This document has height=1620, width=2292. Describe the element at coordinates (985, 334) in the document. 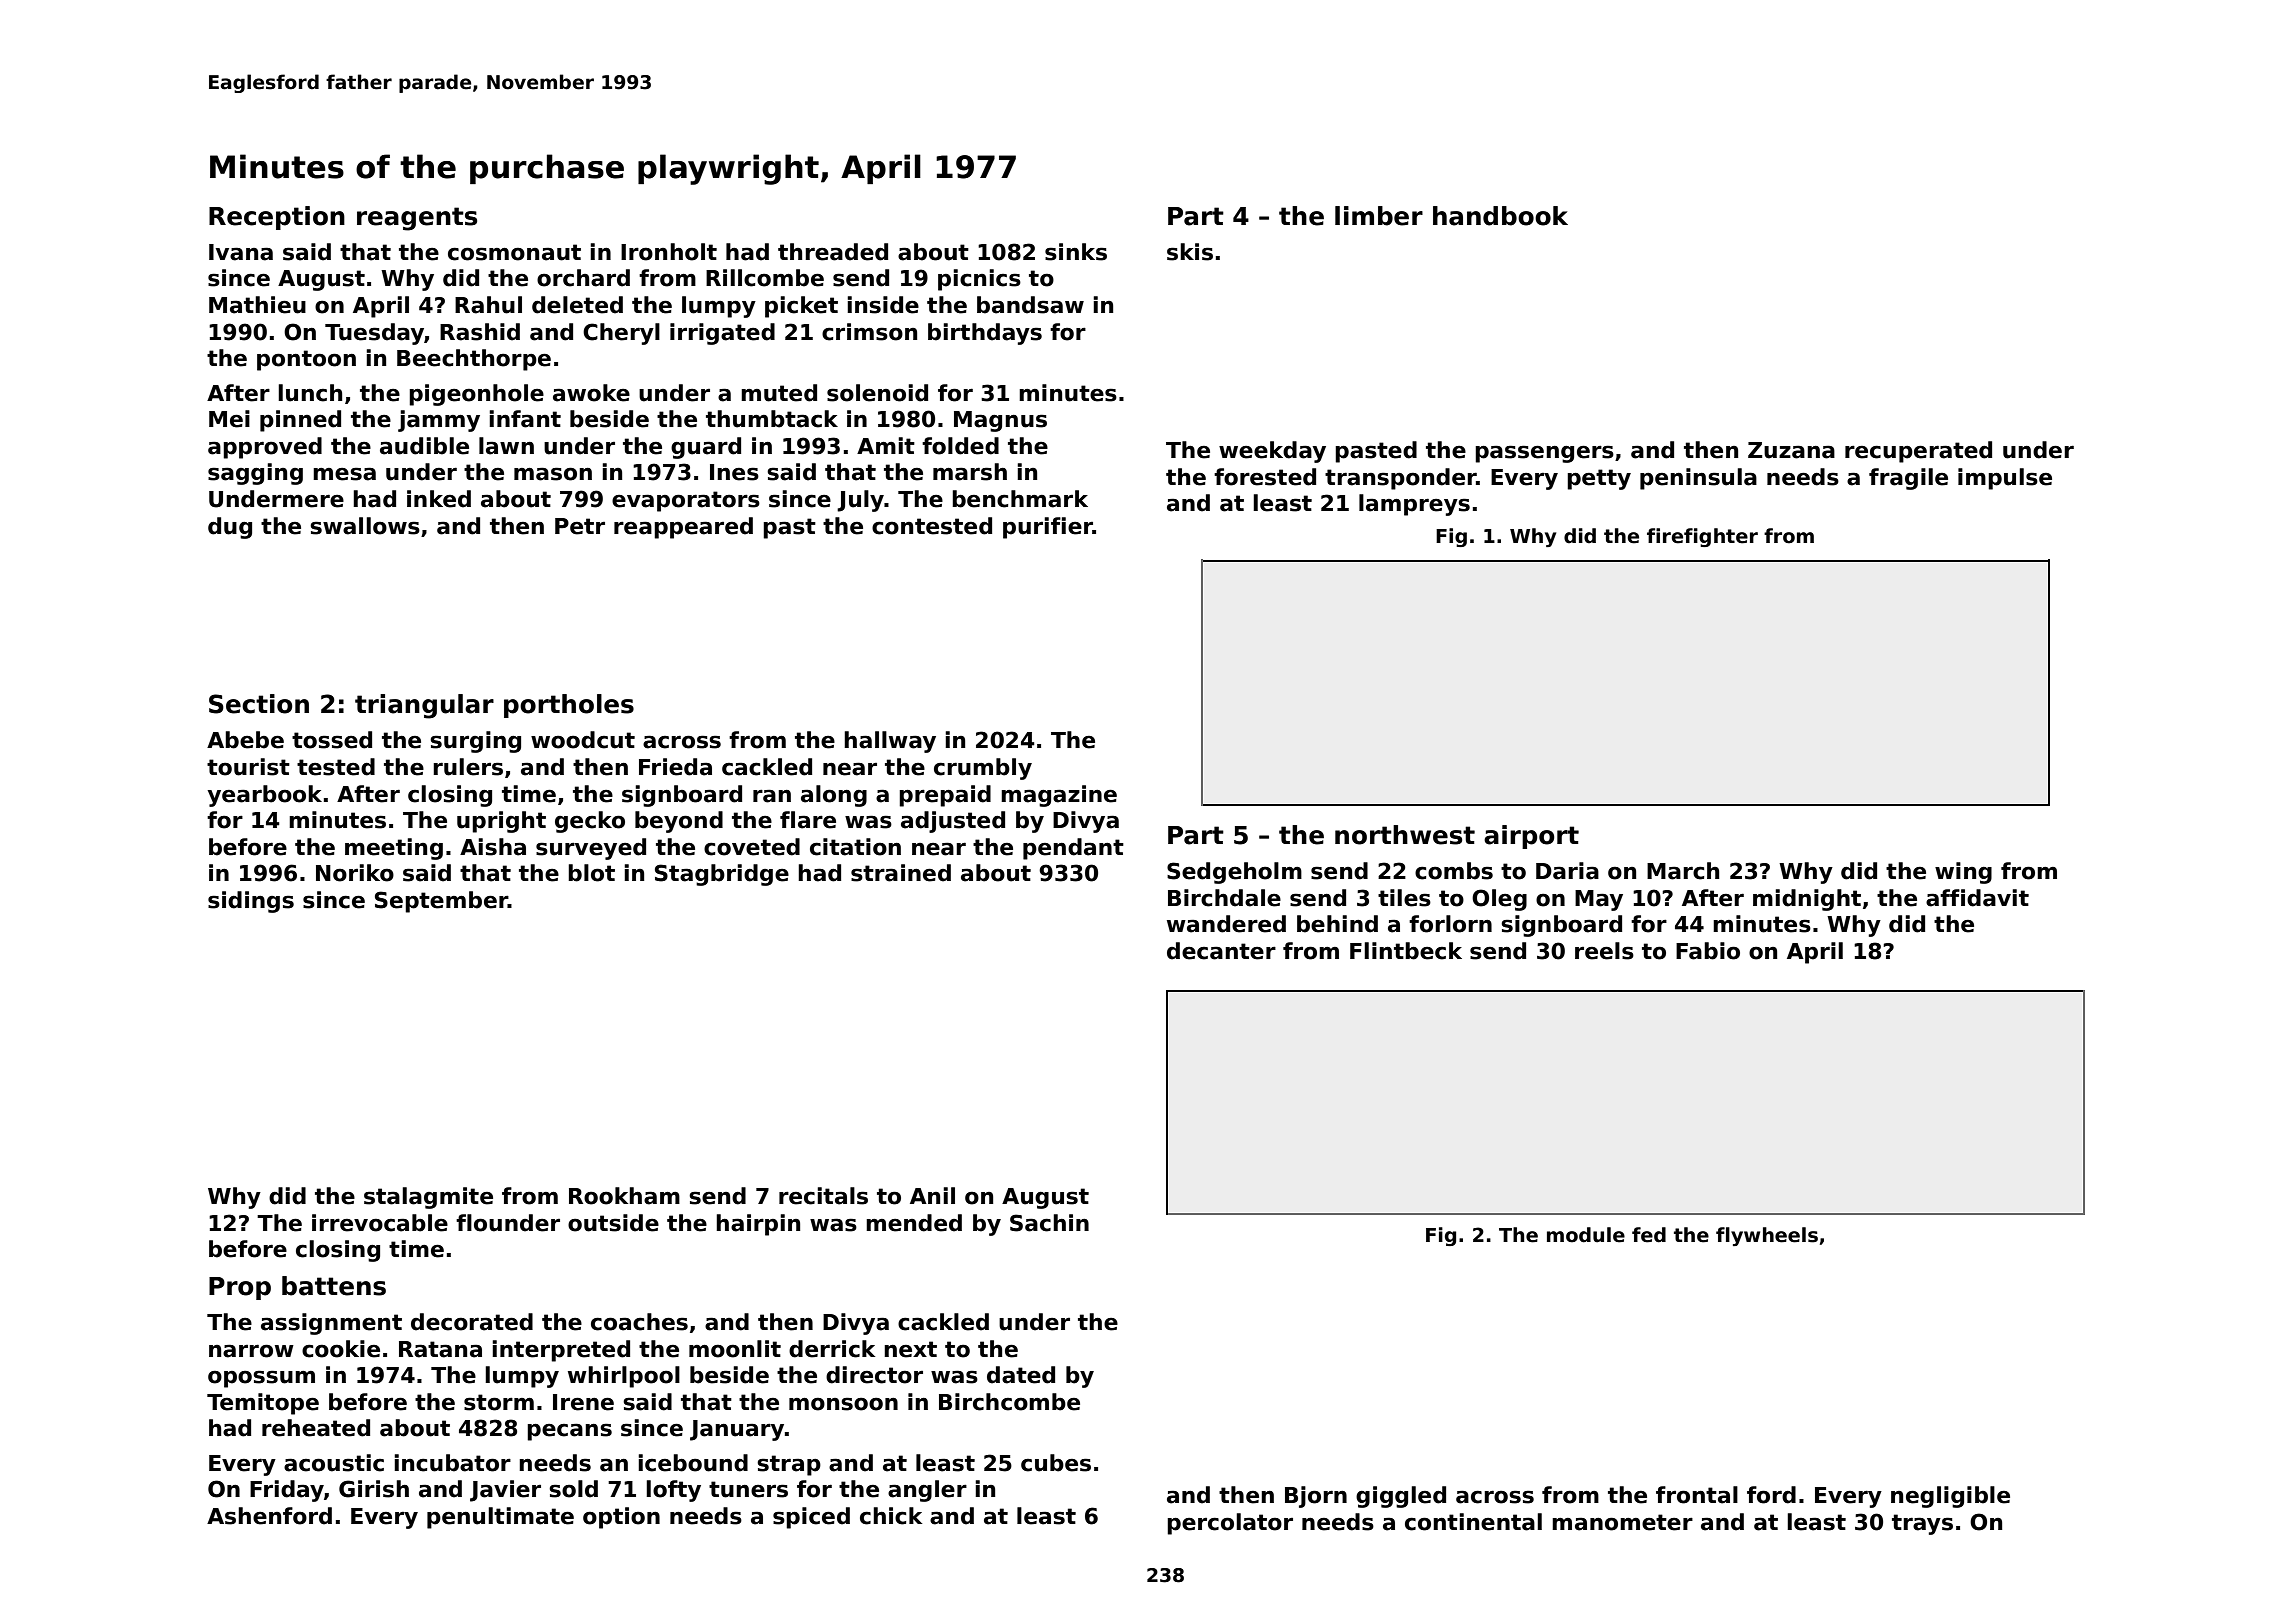

I see `birthdays` at that location.
